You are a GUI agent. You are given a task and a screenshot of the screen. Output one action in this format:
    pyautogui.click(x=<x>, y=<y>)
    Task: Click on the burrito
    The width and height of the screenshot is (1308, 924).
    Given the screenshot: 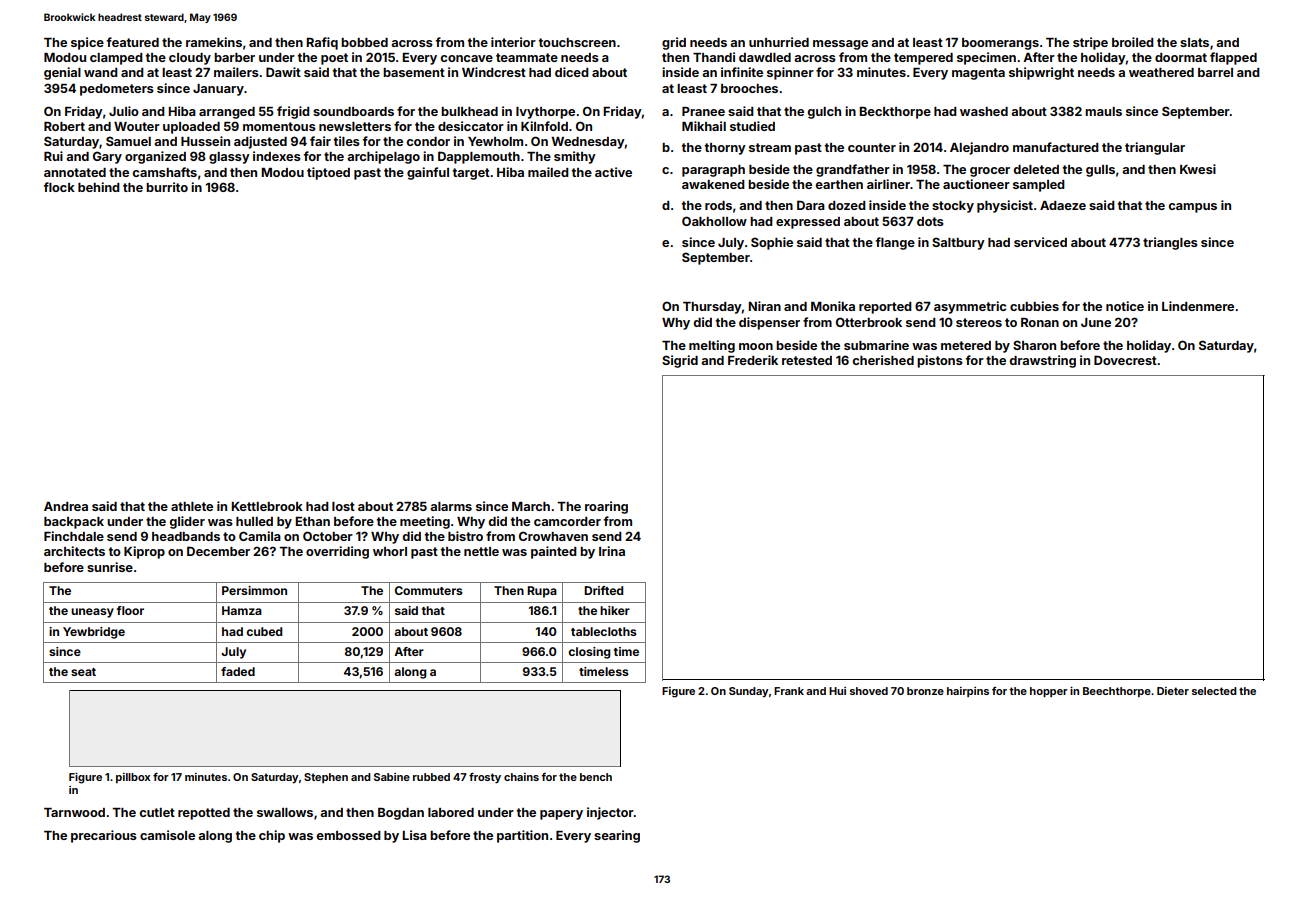 What is the action you would take?
    pyautogui.click(x=167, y=187)
